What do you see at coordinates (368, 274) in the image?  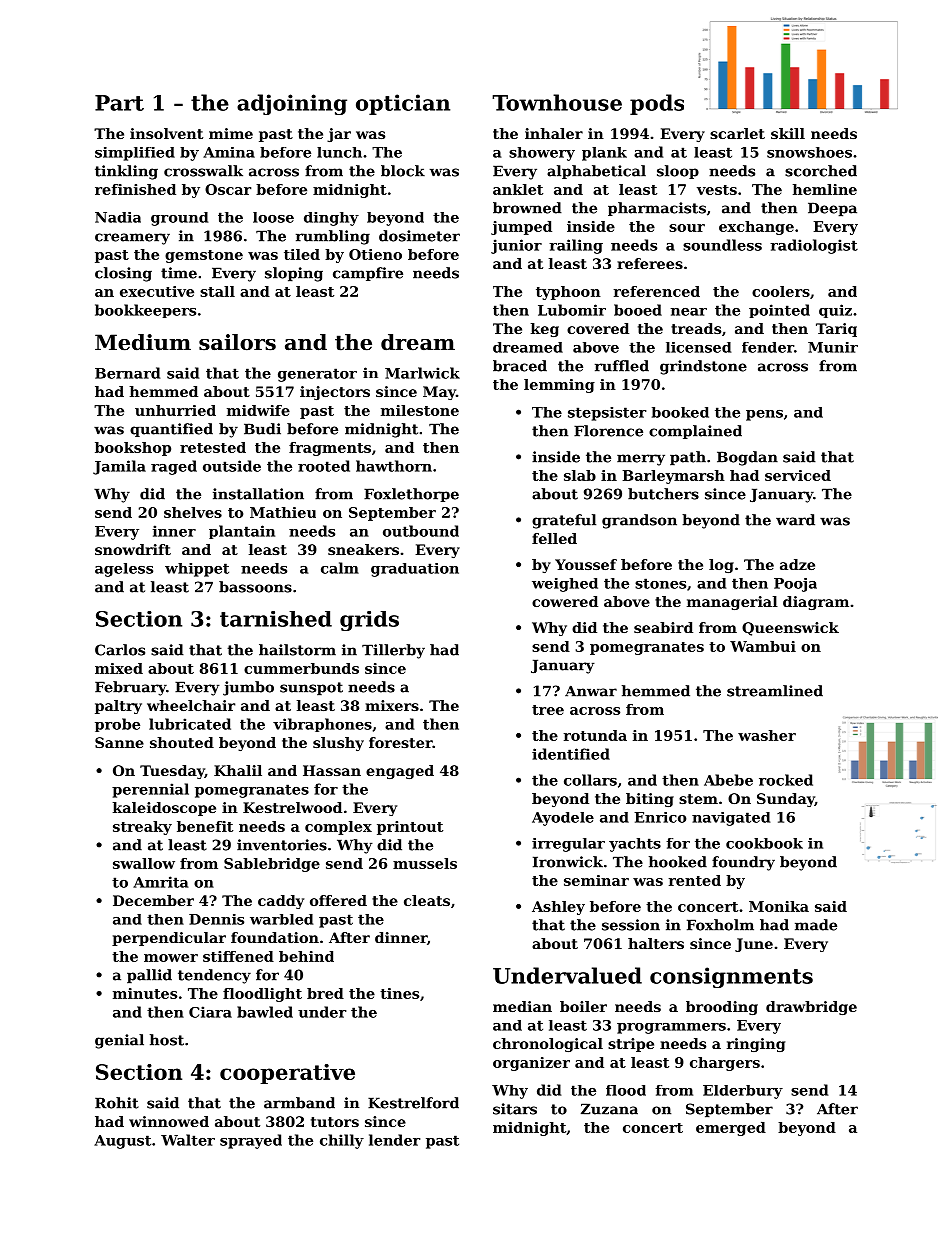 I see `campfire` at bounding box center [368, 274].
